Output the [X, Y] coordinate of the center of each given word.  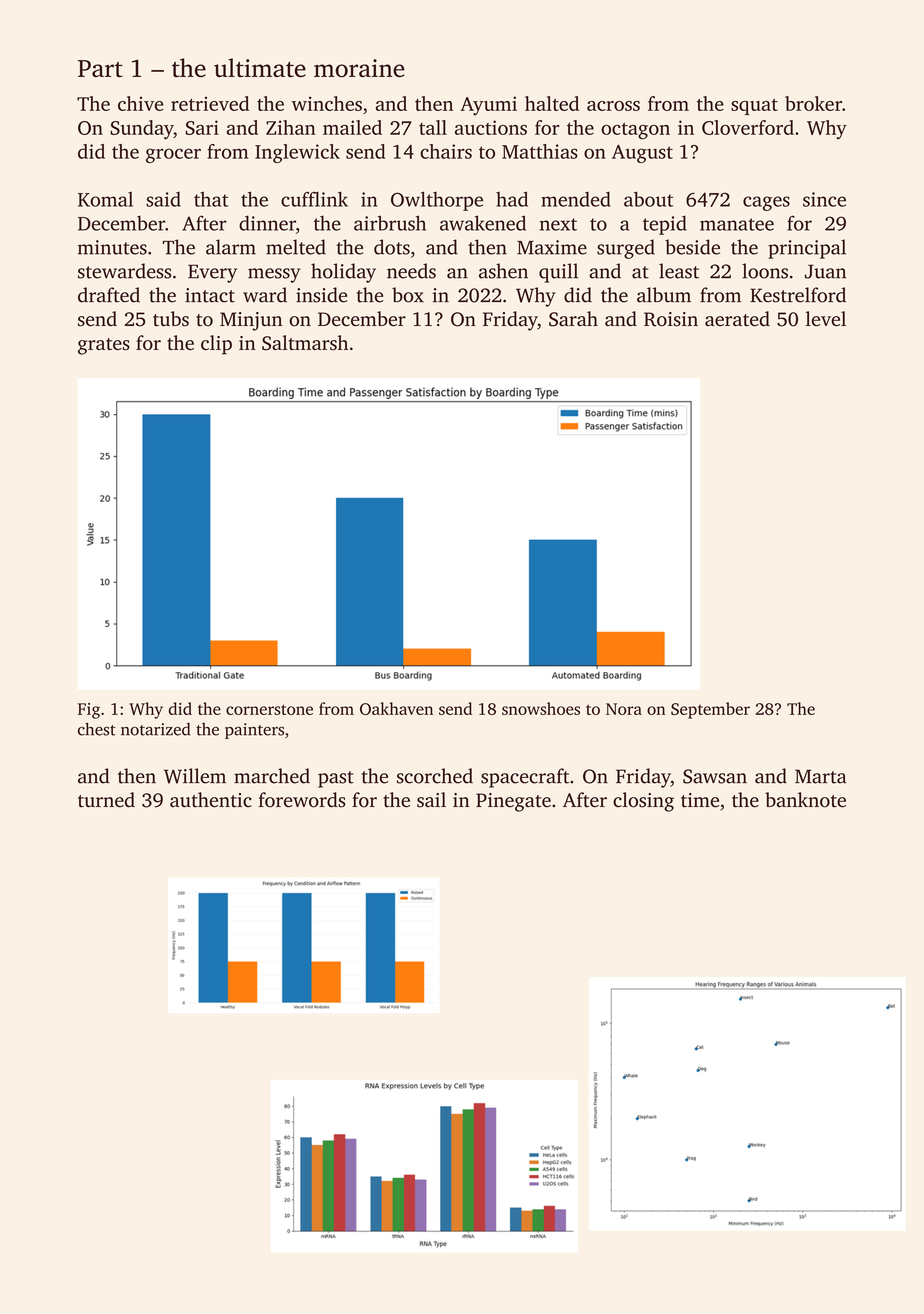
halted [552, 103]
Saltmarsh [305, 343]
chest [97, 729]
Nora [624, 709]
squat [754, 107]
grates [104, 346]
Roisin [671, 319]
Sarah [573, 319]
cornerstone [269, 709]
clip [216, 345]
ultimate [260, 67]
